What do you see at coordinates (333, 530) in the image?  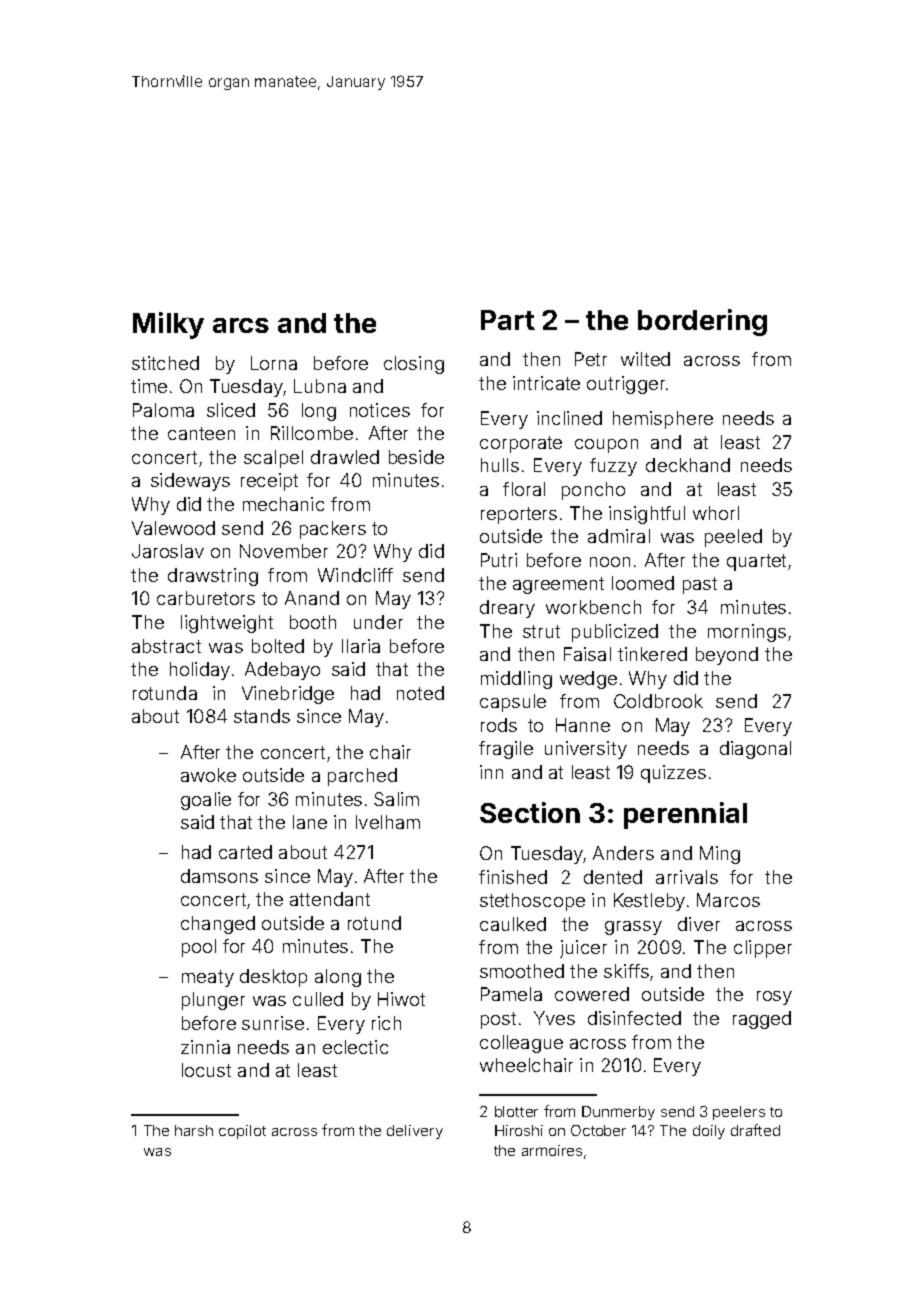 I see `packers` at bounding box center [333, 530].
